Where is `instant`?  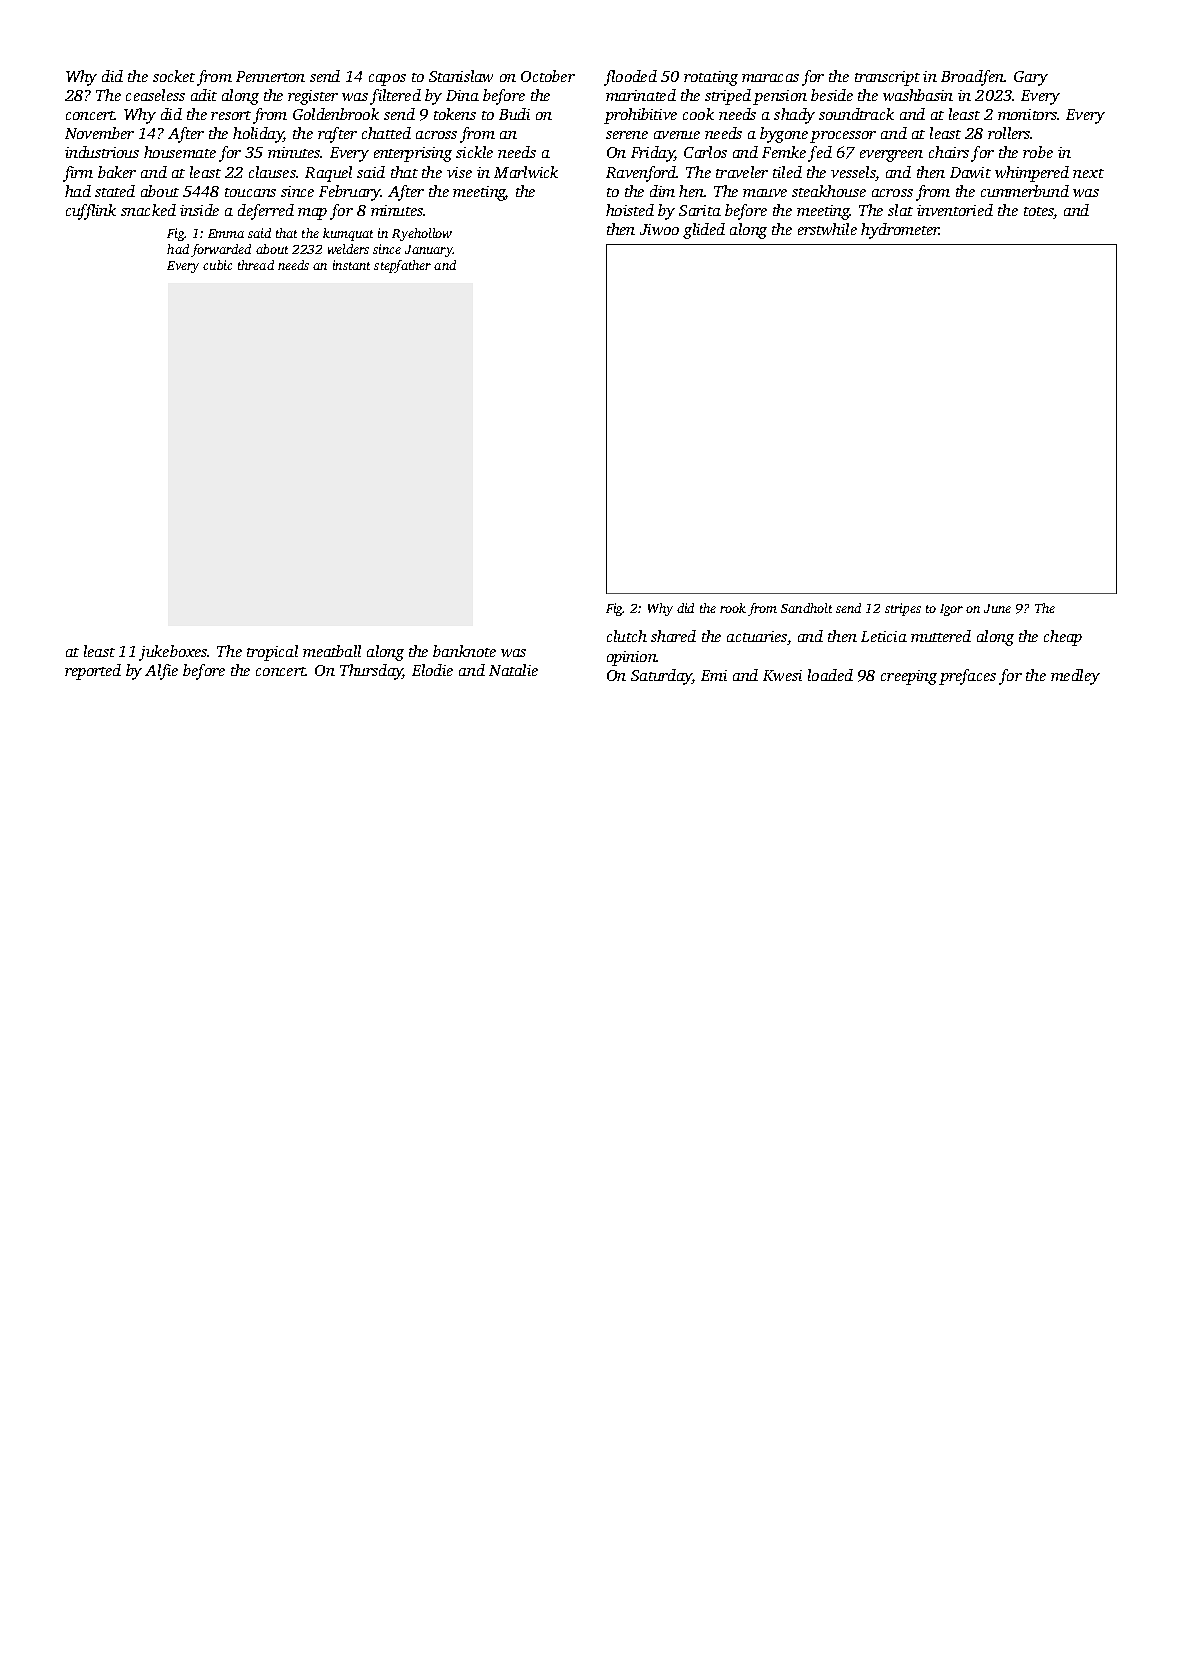 instant is located at coordinates (351, 265).
